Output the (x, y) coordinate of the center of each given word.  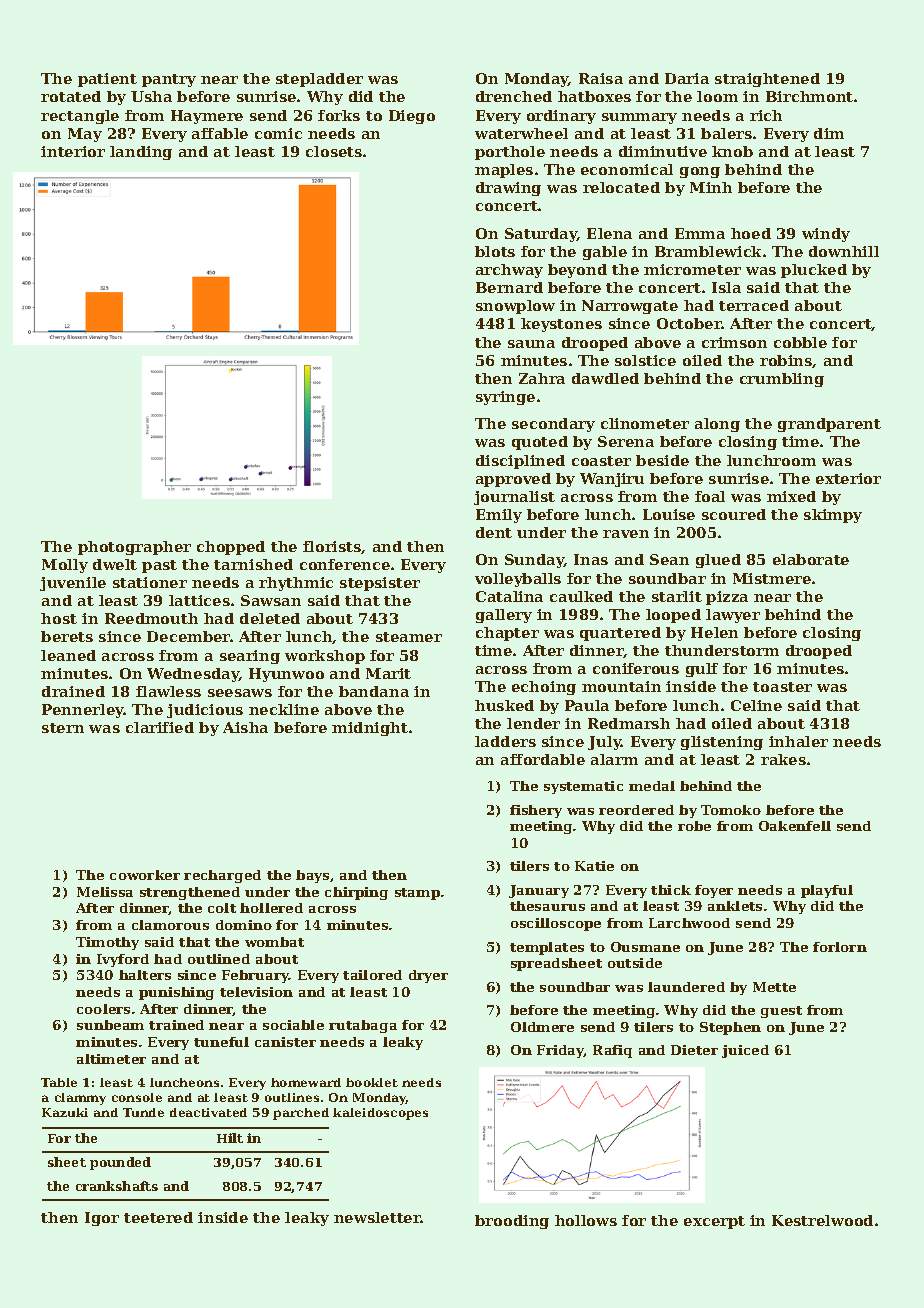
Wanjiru (612, 480)
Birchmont (809, 96)
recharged (222, 876)
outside (635, 963)
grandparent (829, 425)
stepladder (319, 80)
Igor (102, 1219)
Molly (65, 566)
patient (107, 80)
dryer (428, 976)
